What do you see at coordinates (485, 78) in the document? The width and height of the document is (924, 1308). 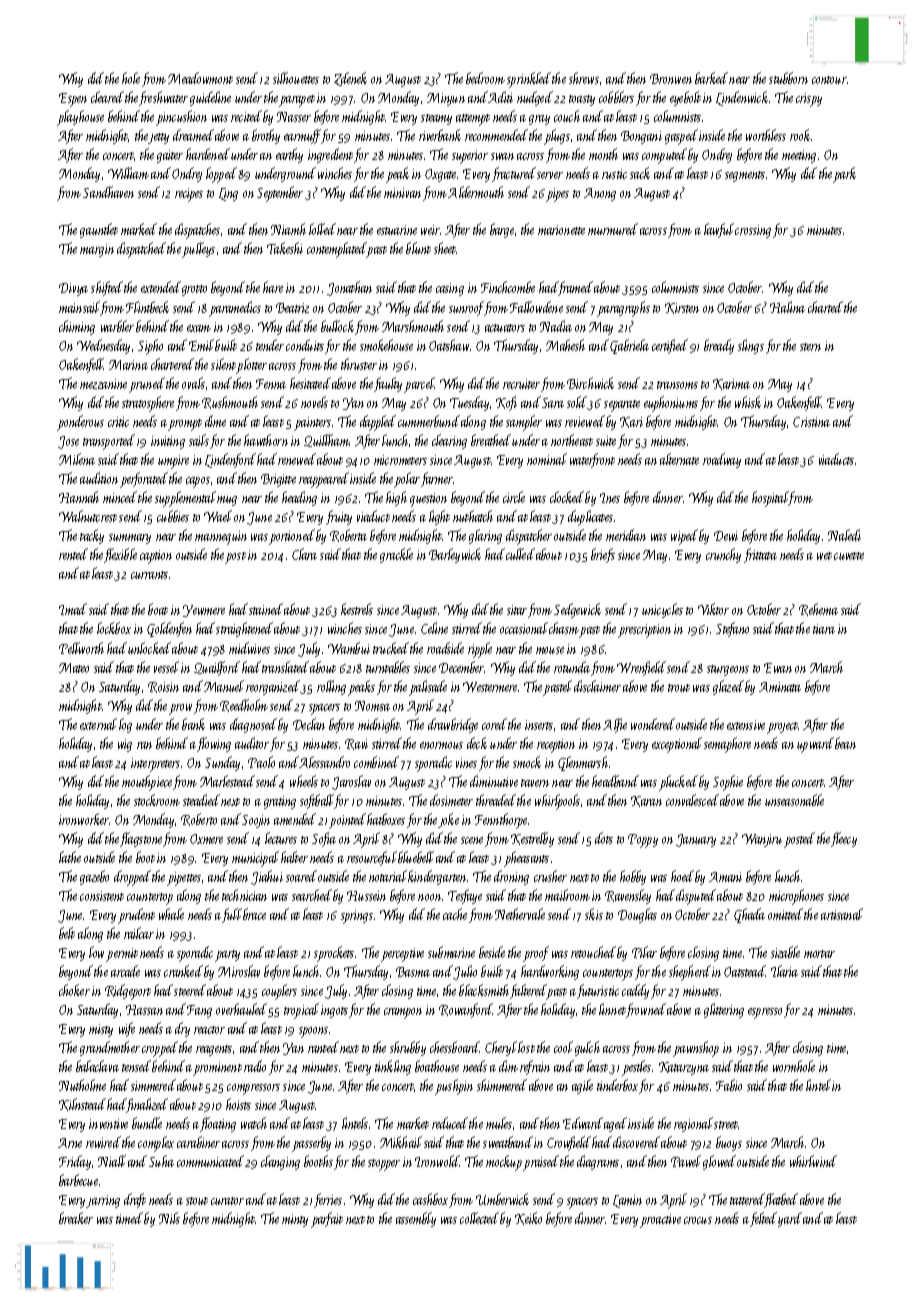 I see `bedroom` at bounding box center [485, 78].
